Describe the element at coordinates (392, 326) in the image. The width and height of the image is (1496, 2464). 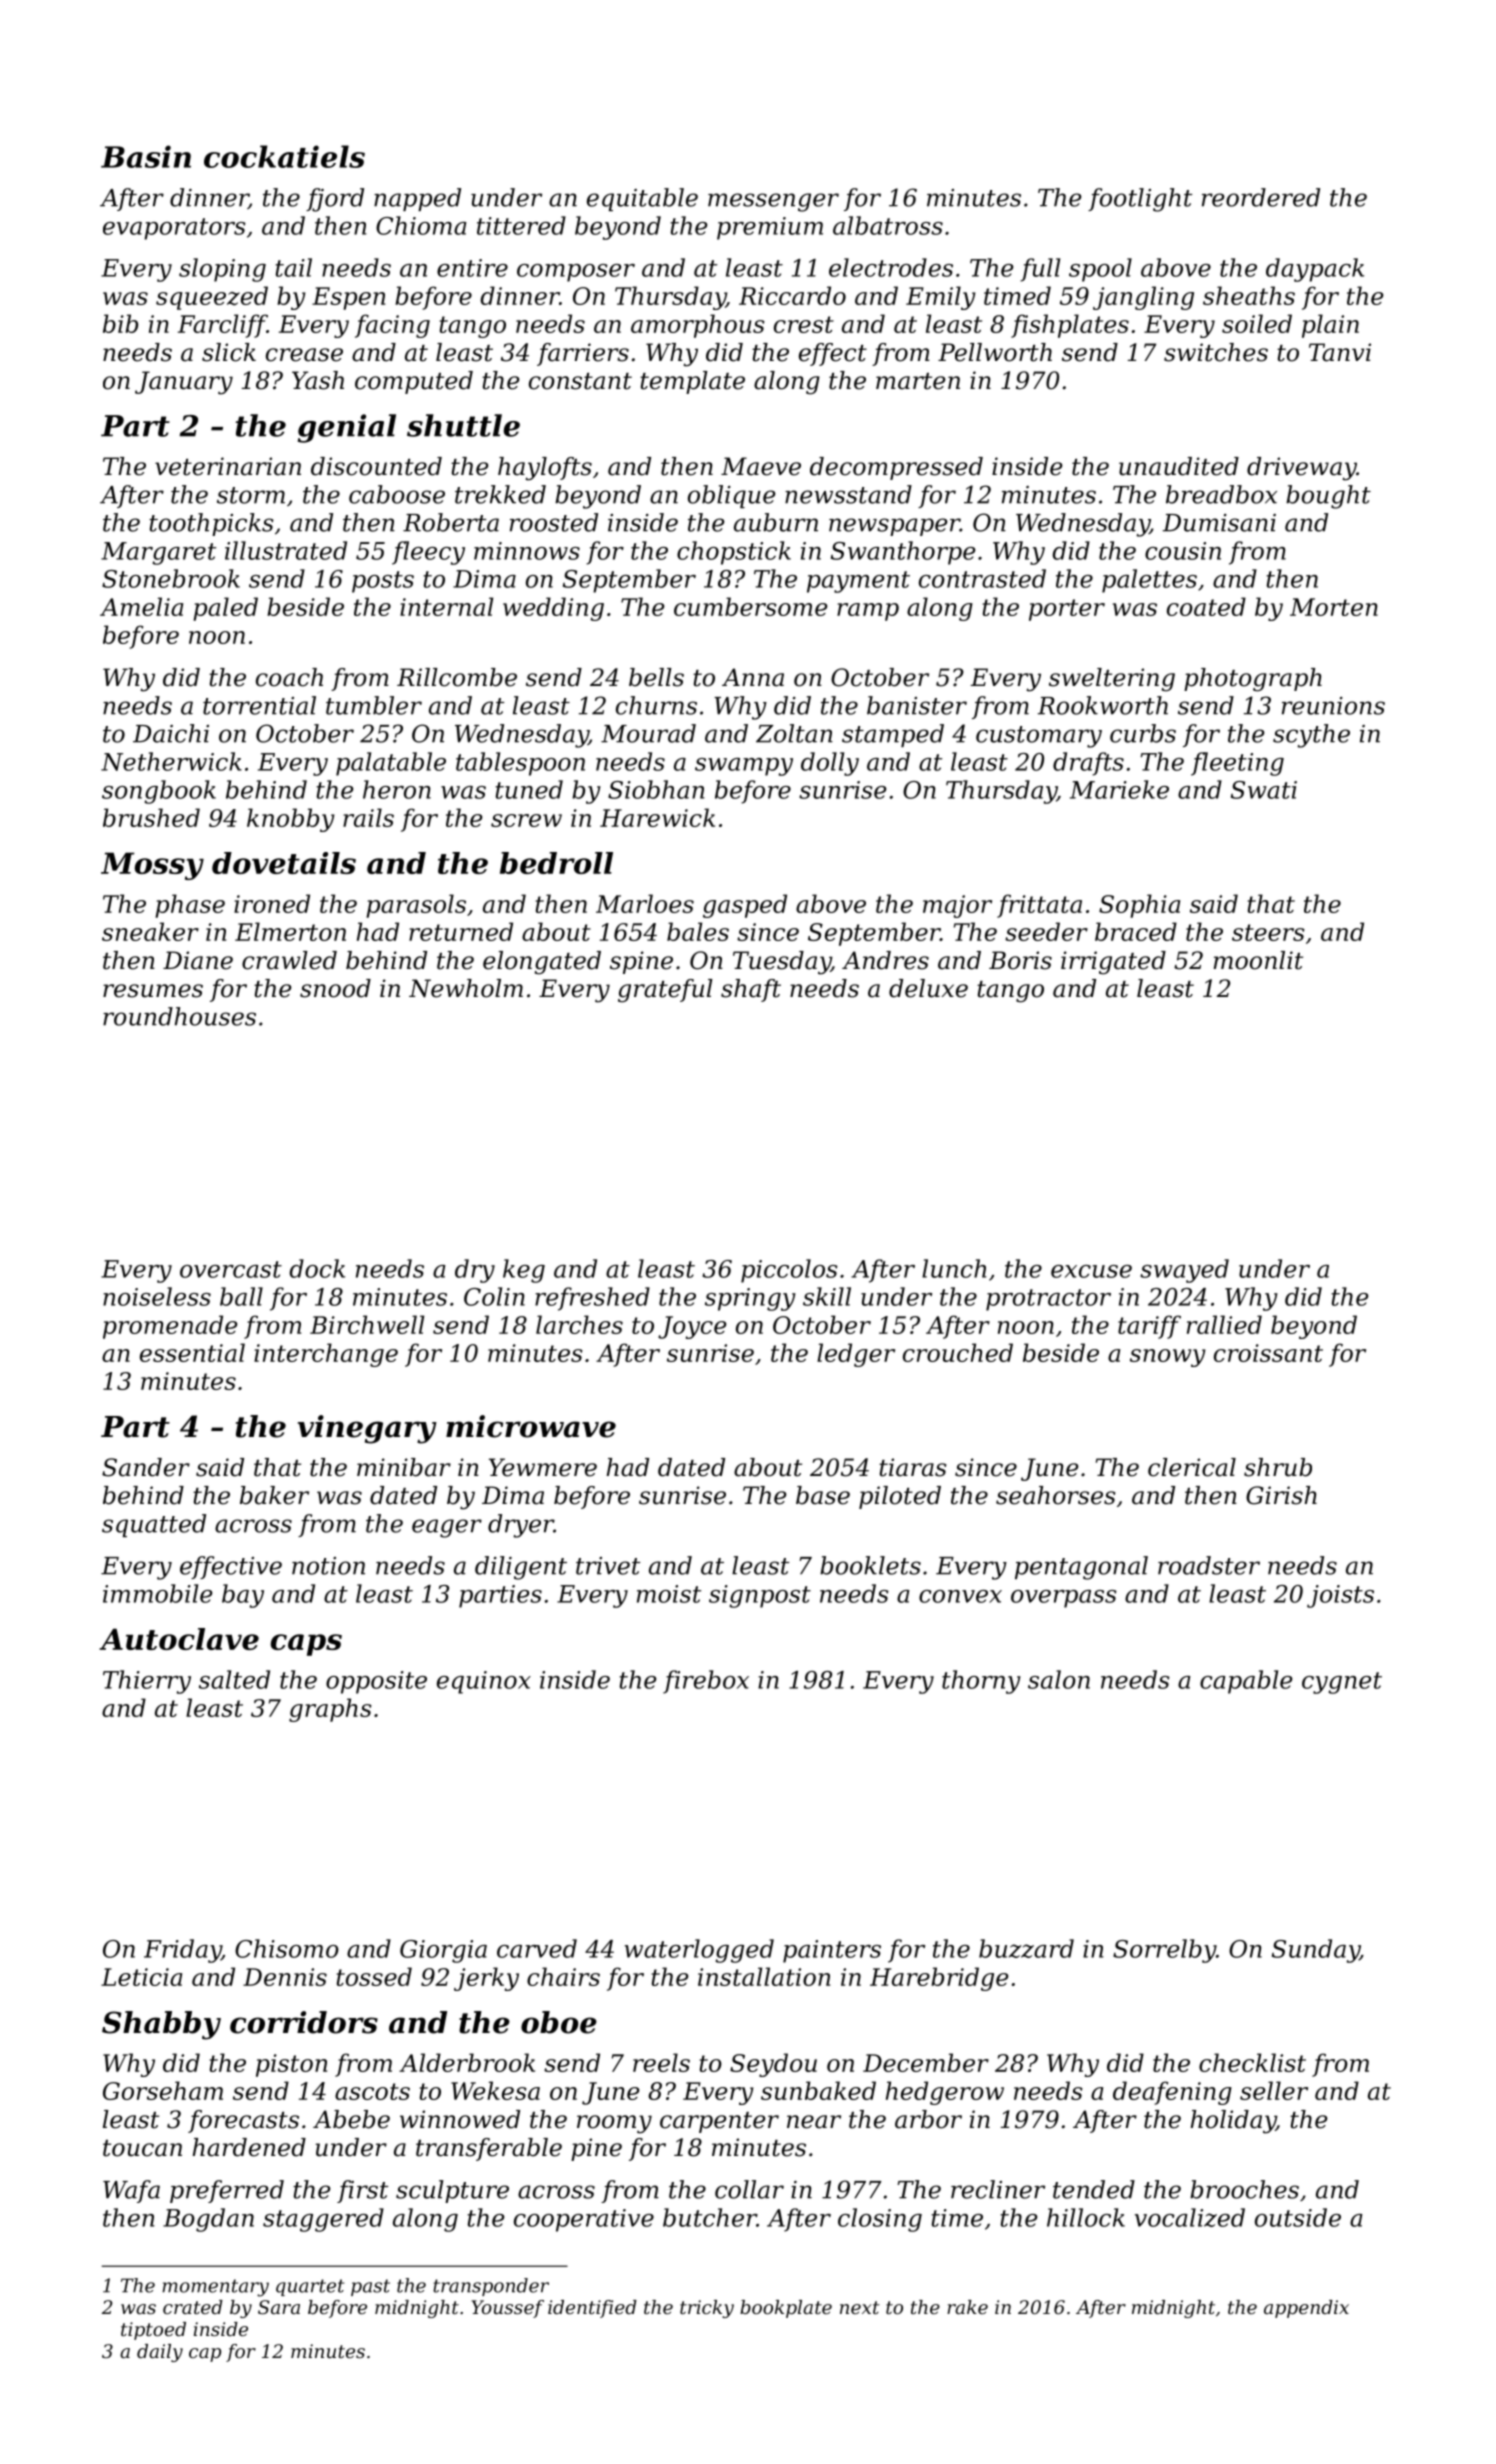
I see `facing` at that location.
